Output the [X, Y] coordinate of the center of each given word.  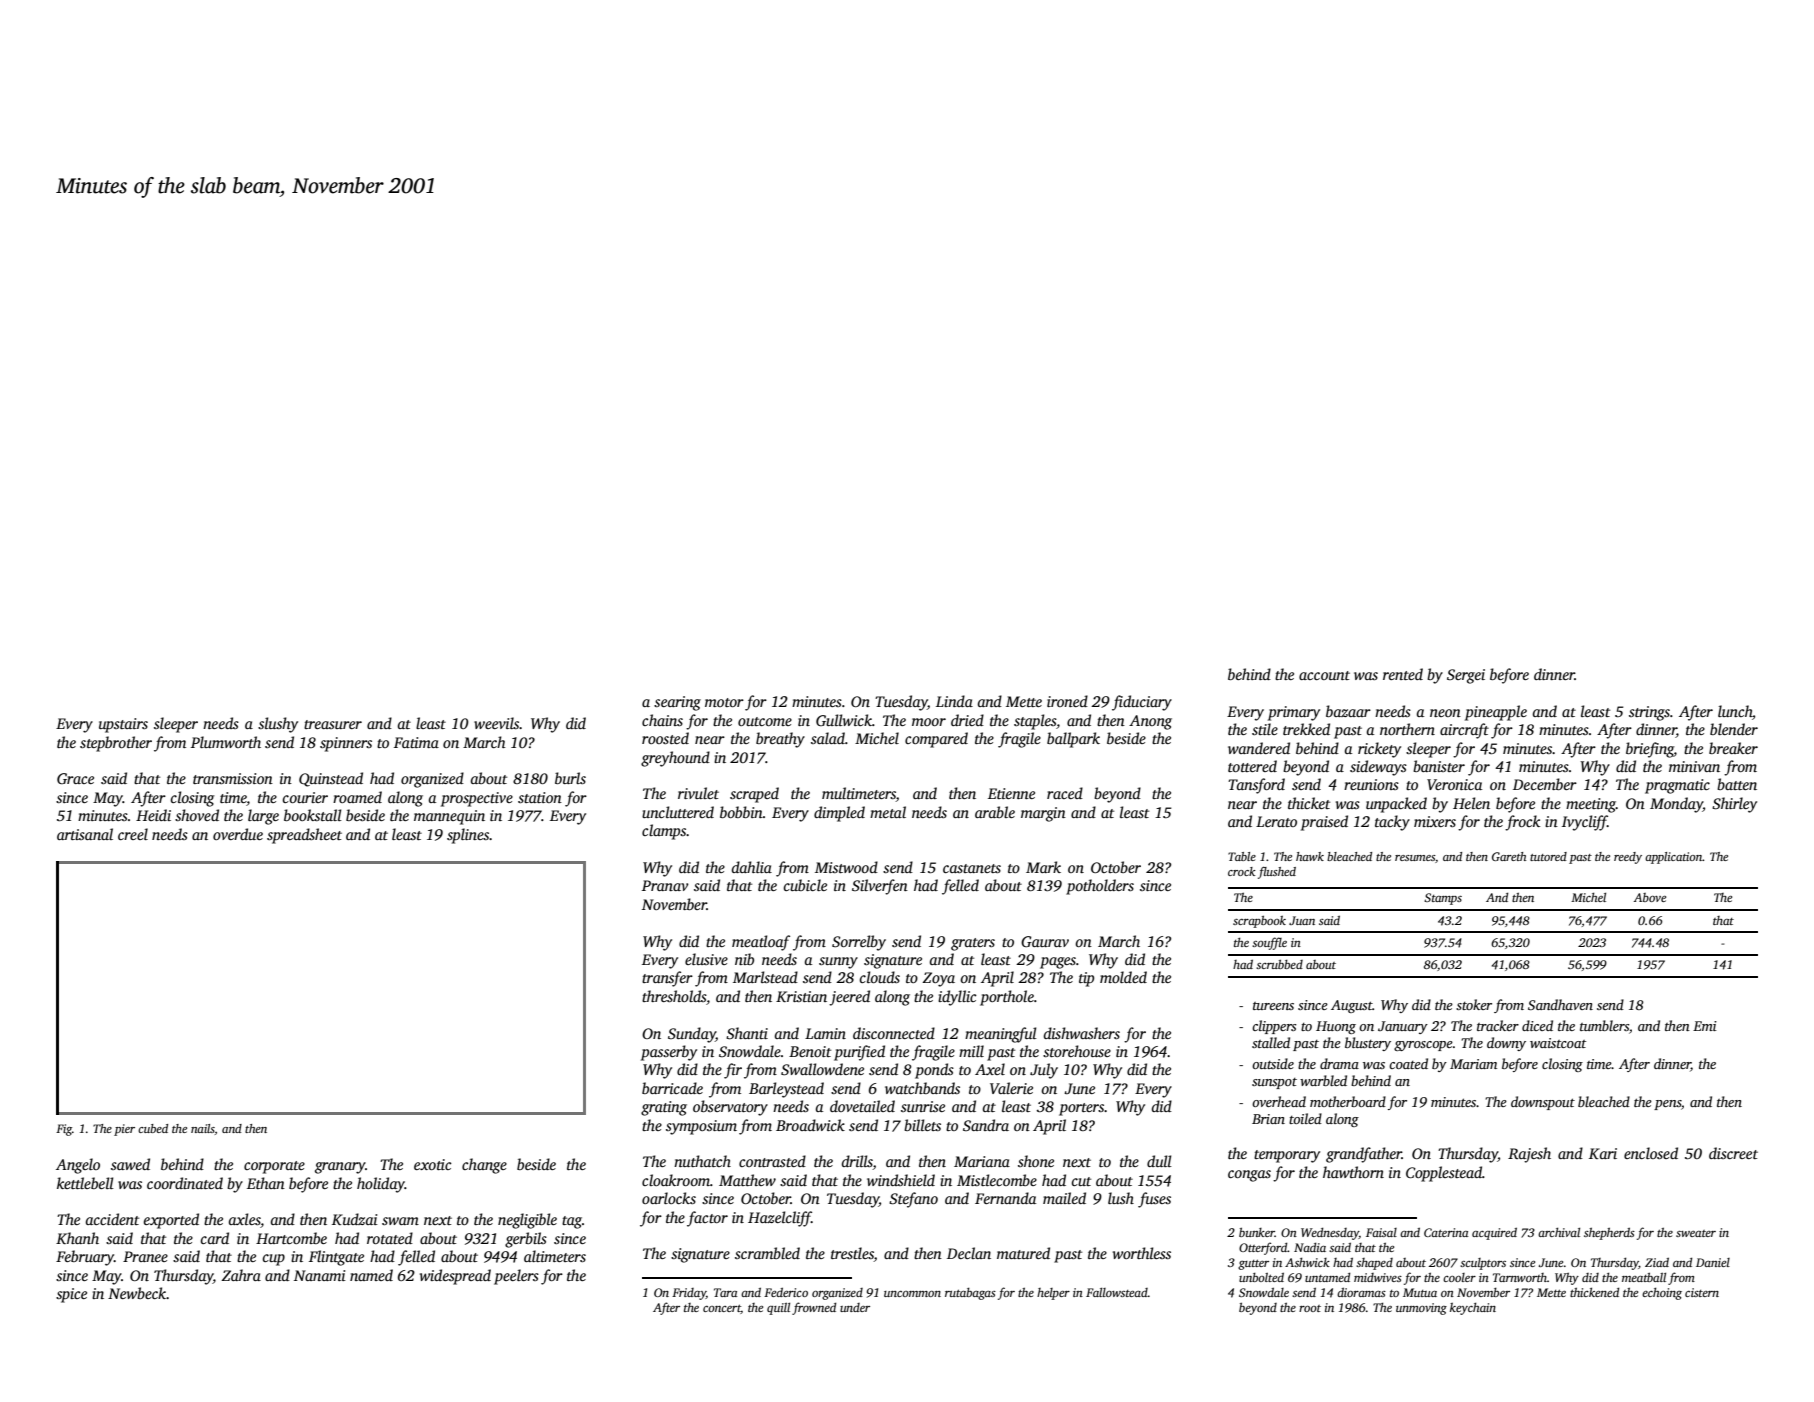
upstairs [123, 725]
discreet [1733, 1153]
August [1352, 1006]
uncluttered [678, 812]
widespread [455, 1277]
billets [922, 1125]
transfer [667, 979]
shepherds [1609, 1234]
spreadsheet [304, 836]
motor [724, 702]
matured [1023, 1253]
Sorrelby [859, 943]
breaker [1733, 748]
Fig [64, 1130]
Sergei [1466, 676]
